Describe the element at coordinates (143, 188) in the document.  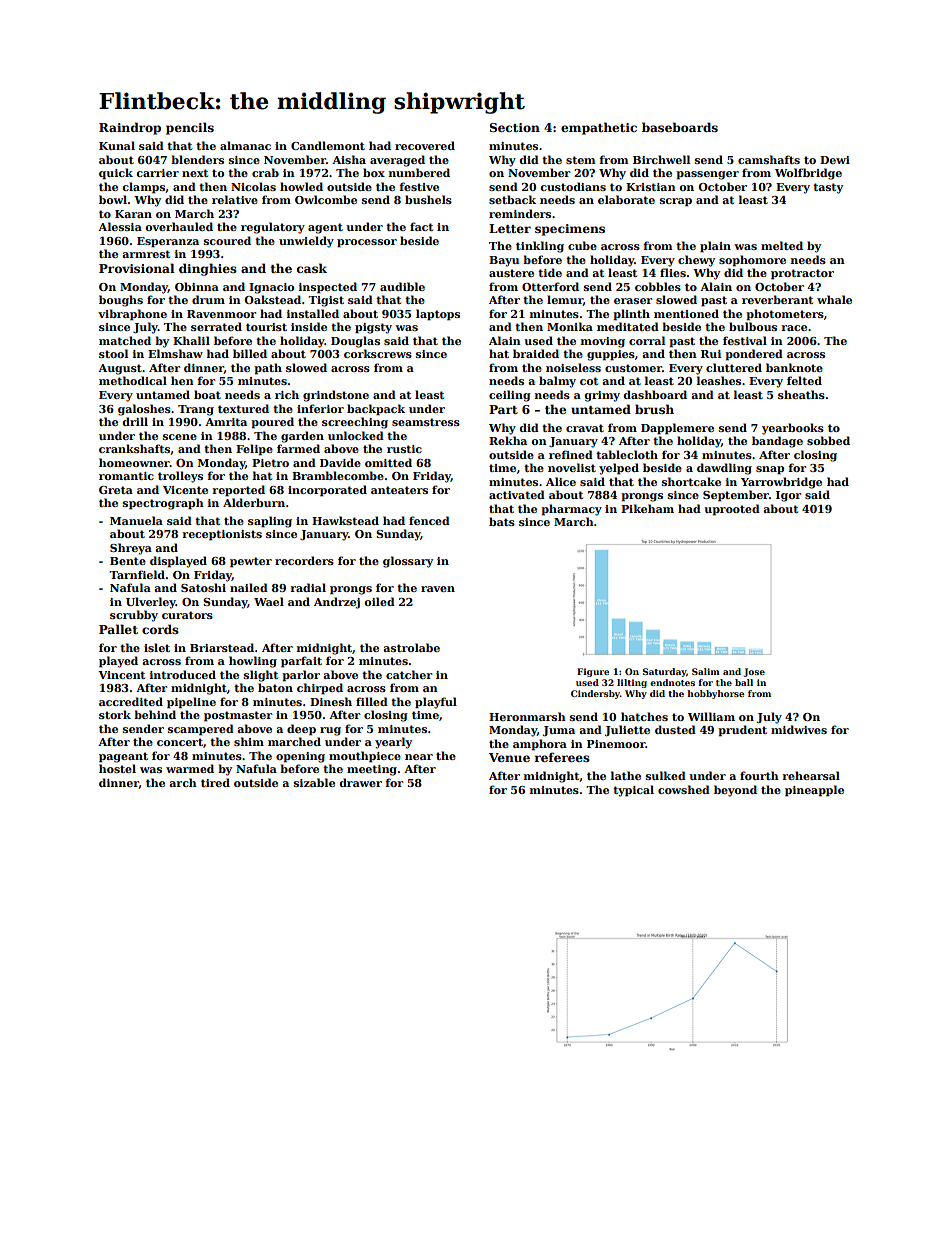
I see `clamps` at that location.
